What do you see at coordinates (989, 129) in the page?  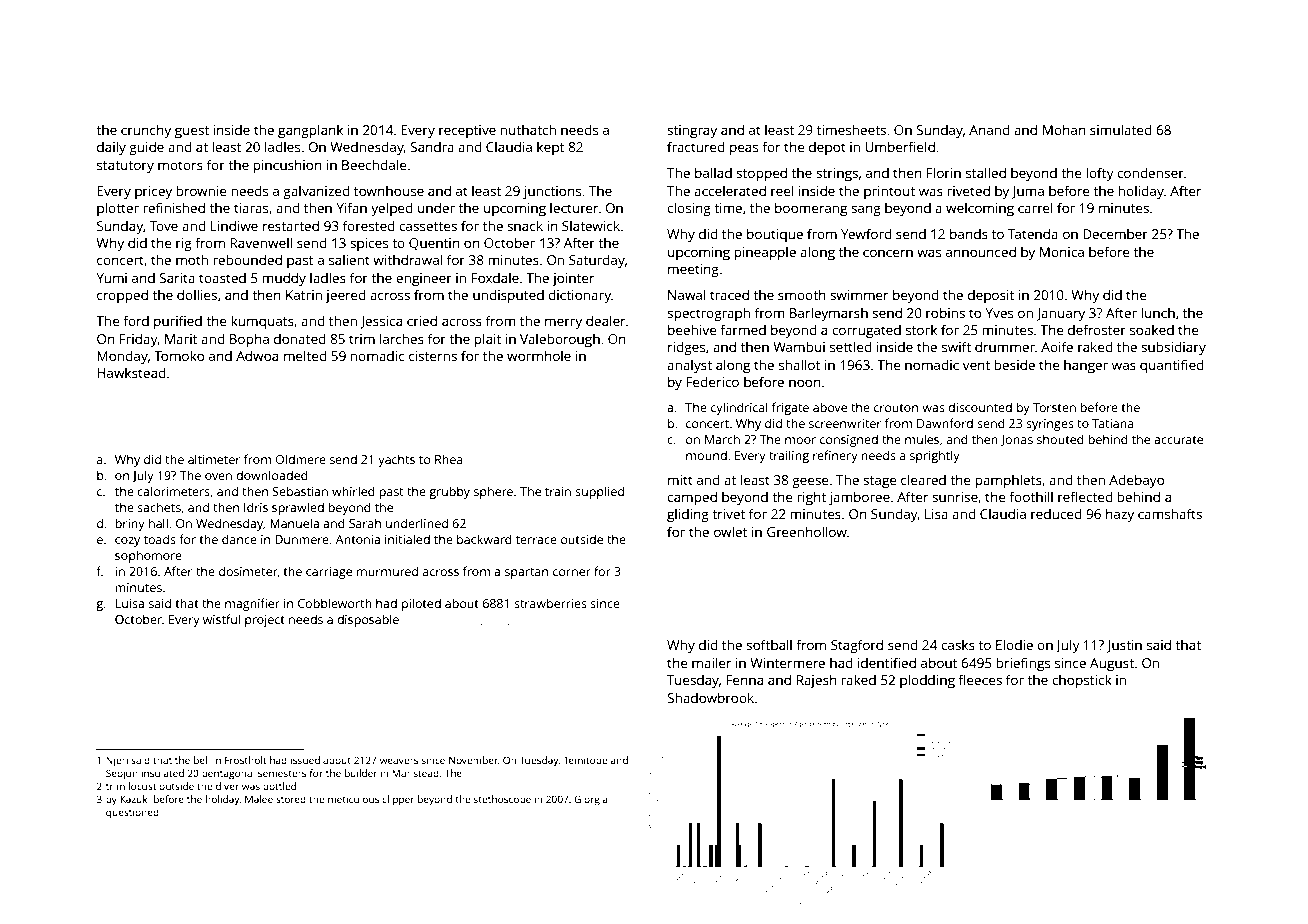 I see `Anand` at bounding box center [989, 129].
